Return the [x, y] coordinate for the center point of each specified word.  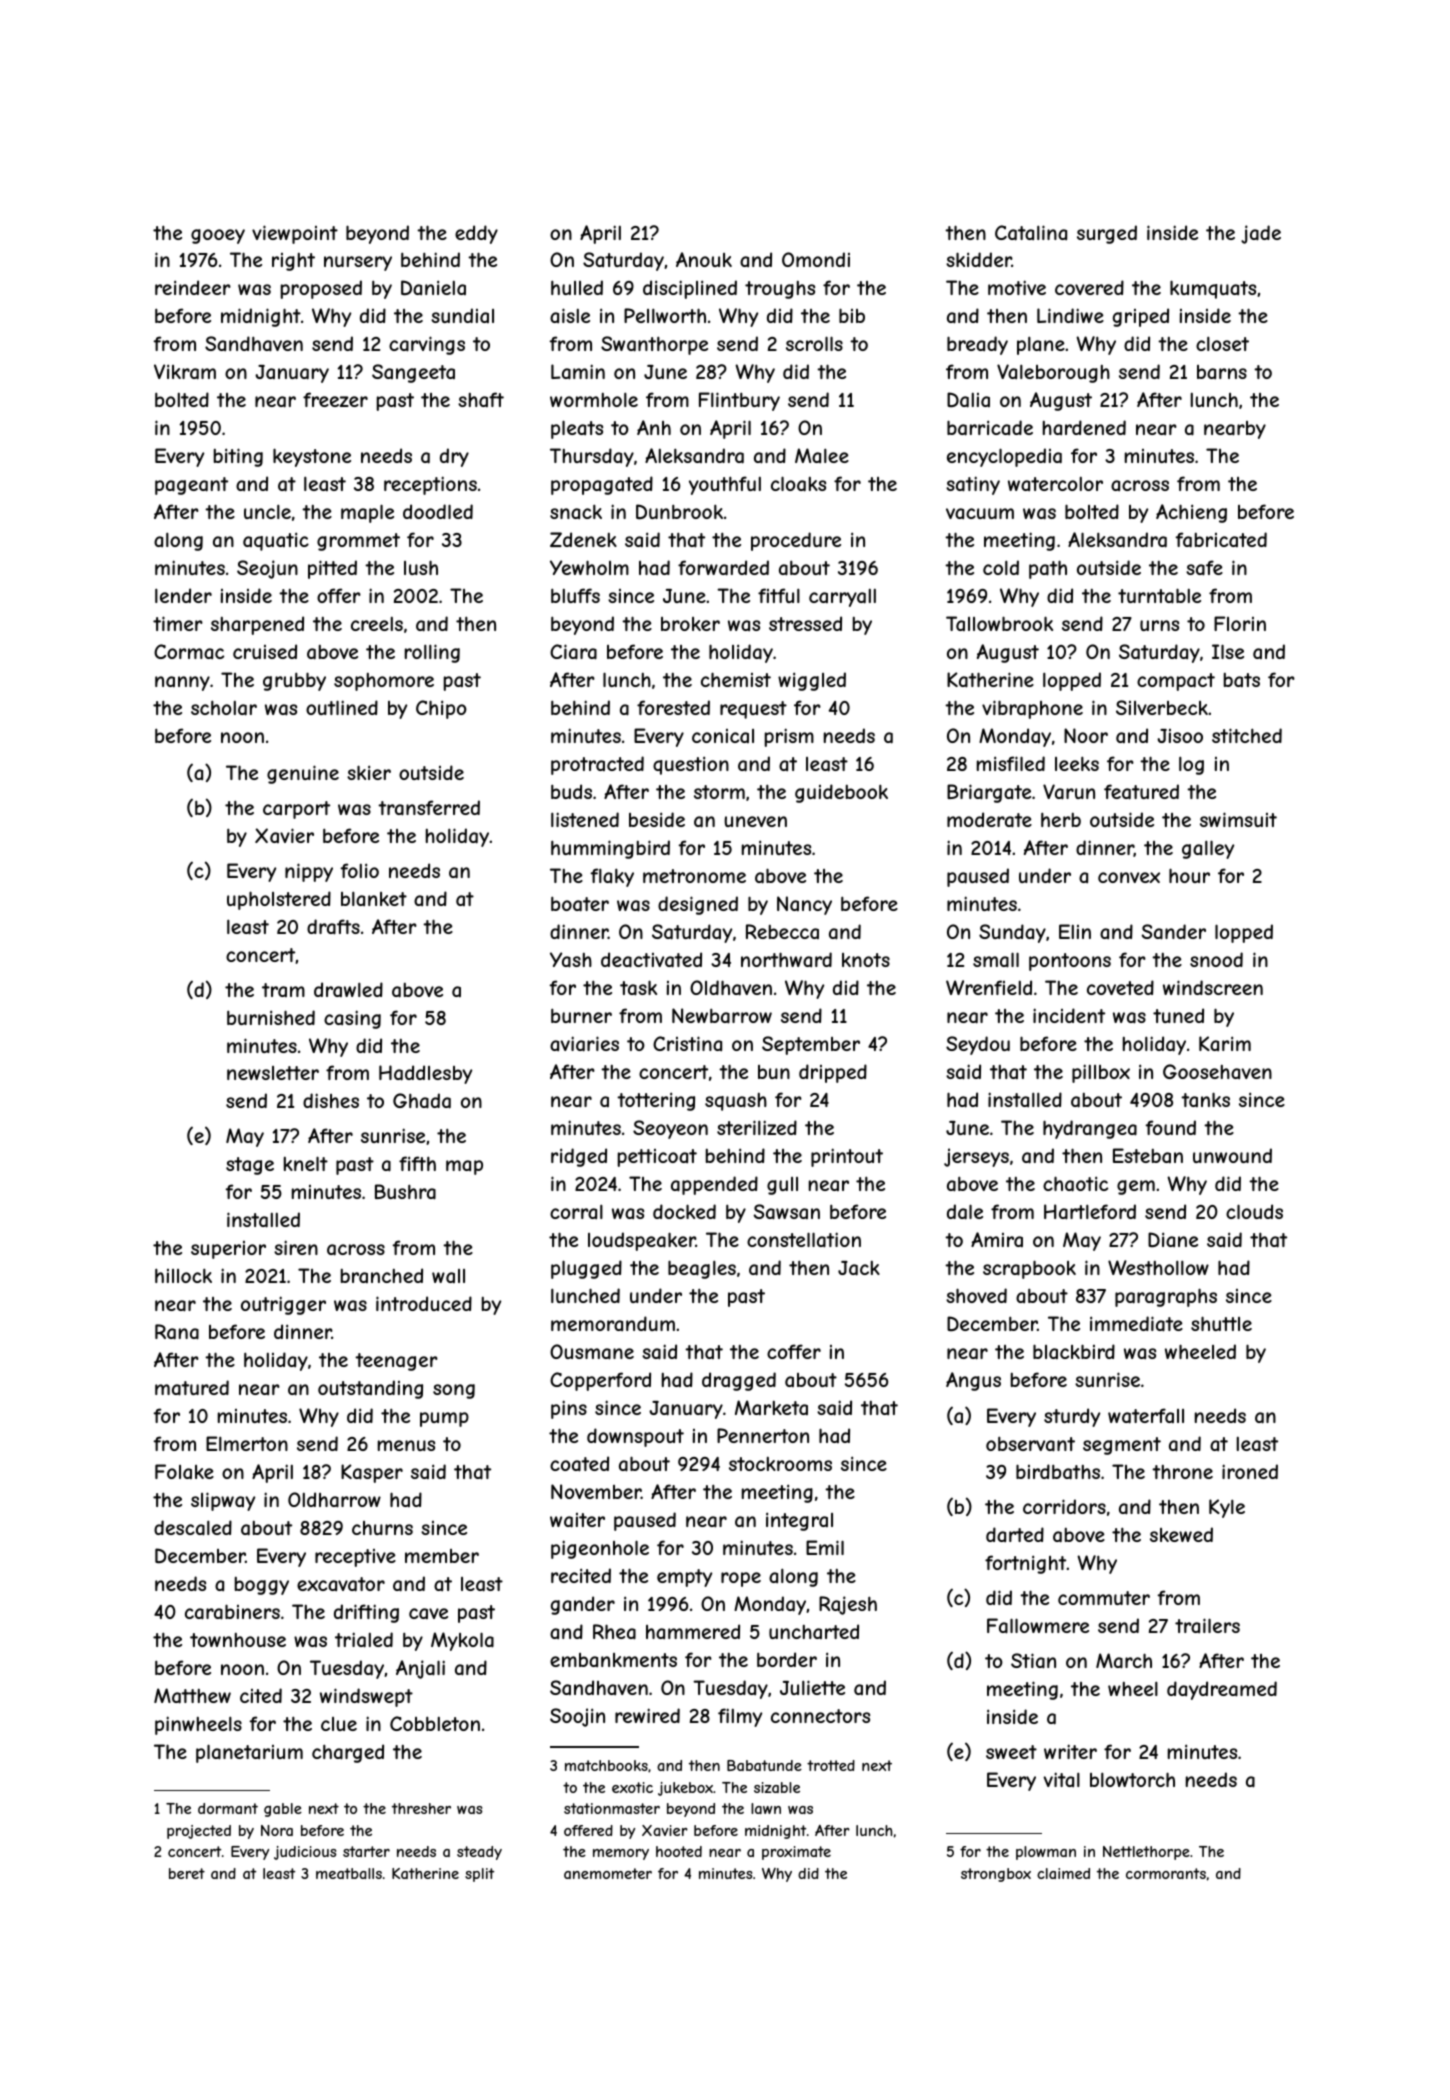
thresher [421, 1808]
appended [714, 1185]
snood [1216, 959]
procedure [796, 541]
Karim [1225, 1043]
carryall [842, 598]
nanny [182, 683]
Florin [1240, 623]
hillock [183, 1275]
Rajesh [848, 1605]
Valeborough [1053, 373]
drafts [333, 927]
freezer [335, 399]
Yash [571, 960]
